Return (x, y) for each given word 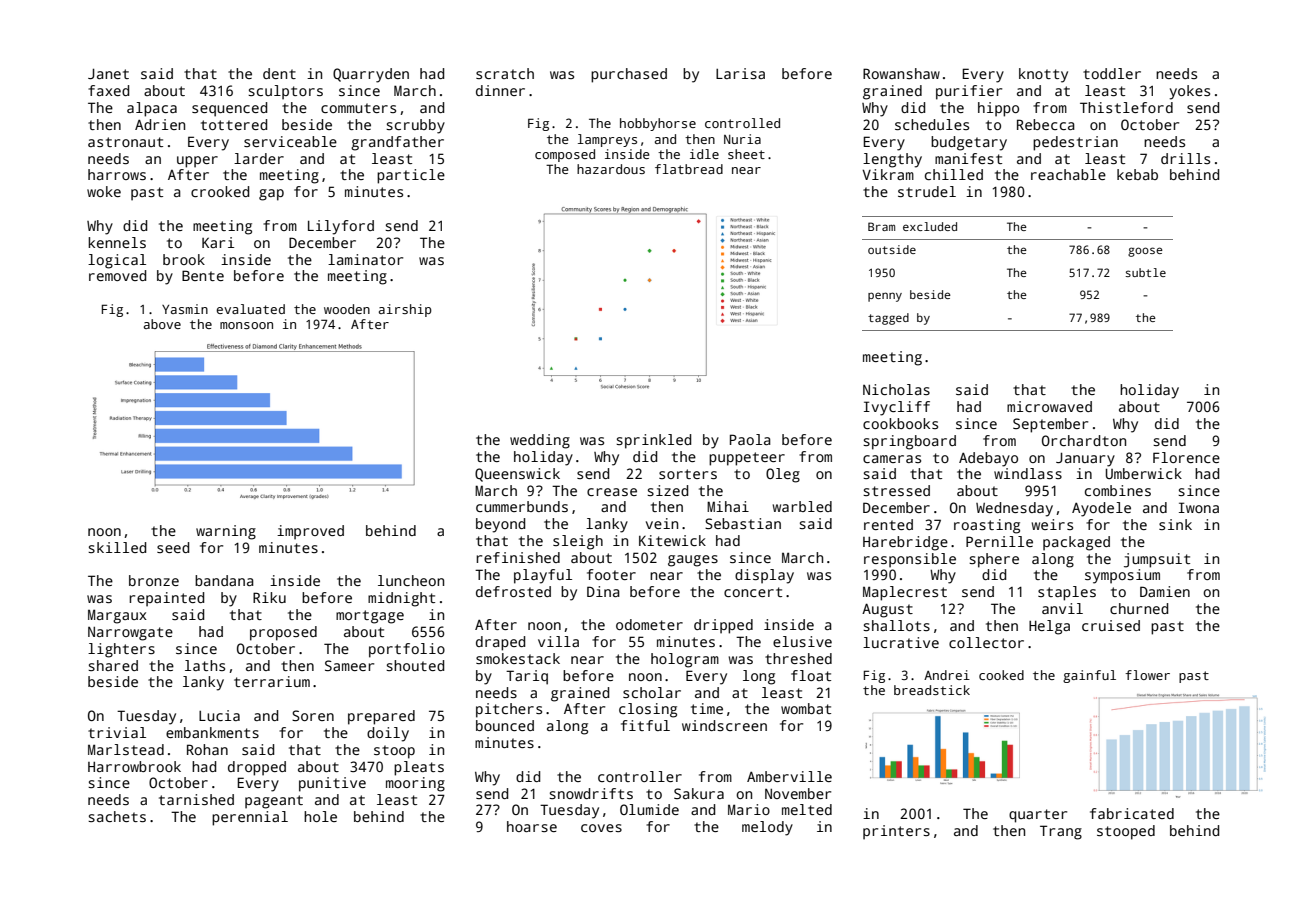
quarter (1038, 816)
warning (226, 532)
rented (888, 524)
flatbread (689, 169)
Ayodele (1101, 509)
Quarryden (371, 75)
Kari (218, 242)
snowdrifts (591, 793)
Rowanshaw (901, 73)
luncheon (411, 580)
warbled (802, 506)
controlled (742, 123)
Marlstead (126, 749)
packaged (1076, 543)
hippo (998, 109)
